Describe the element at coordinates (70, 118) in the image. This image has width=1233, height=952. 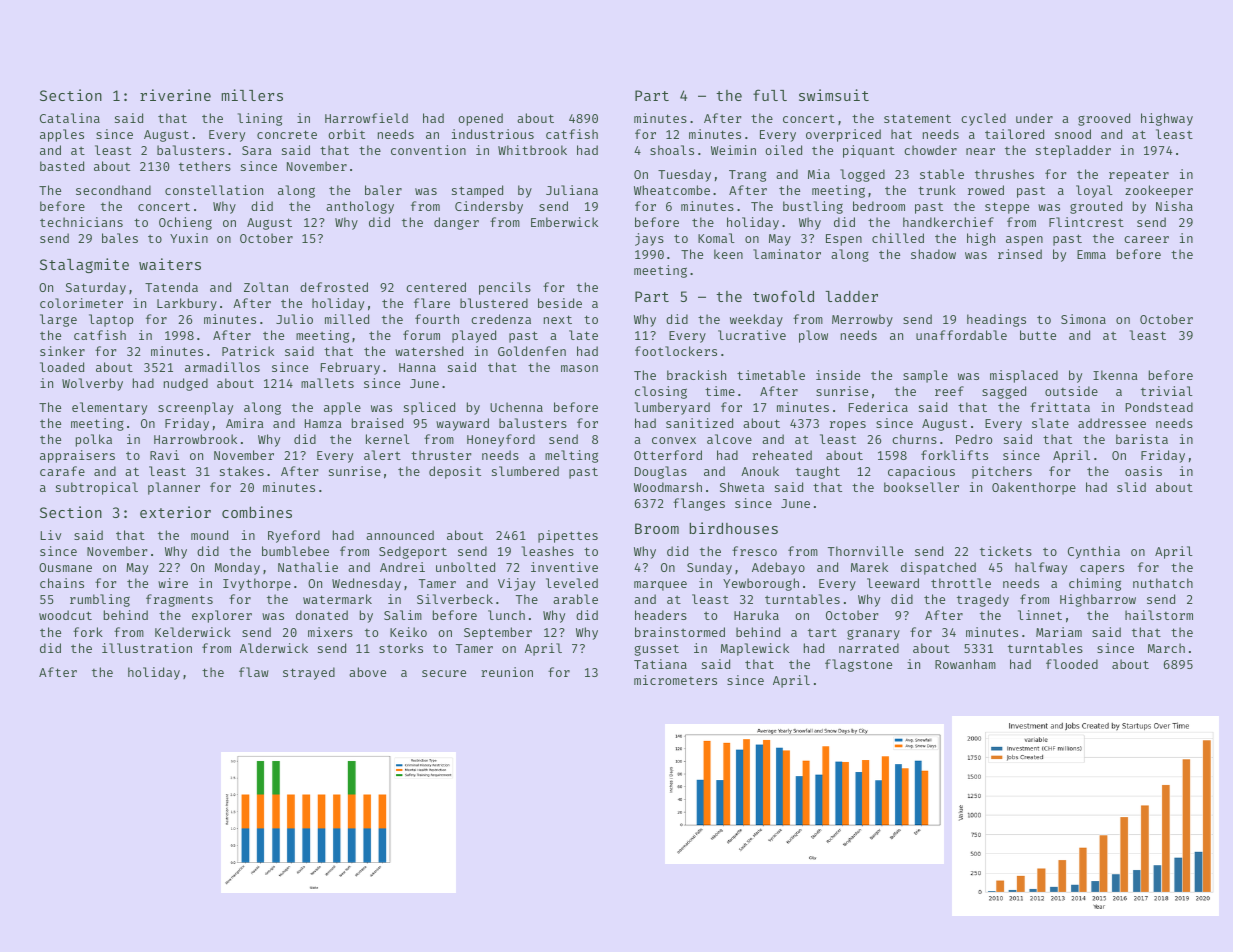
I see `Catalina` at that location.
